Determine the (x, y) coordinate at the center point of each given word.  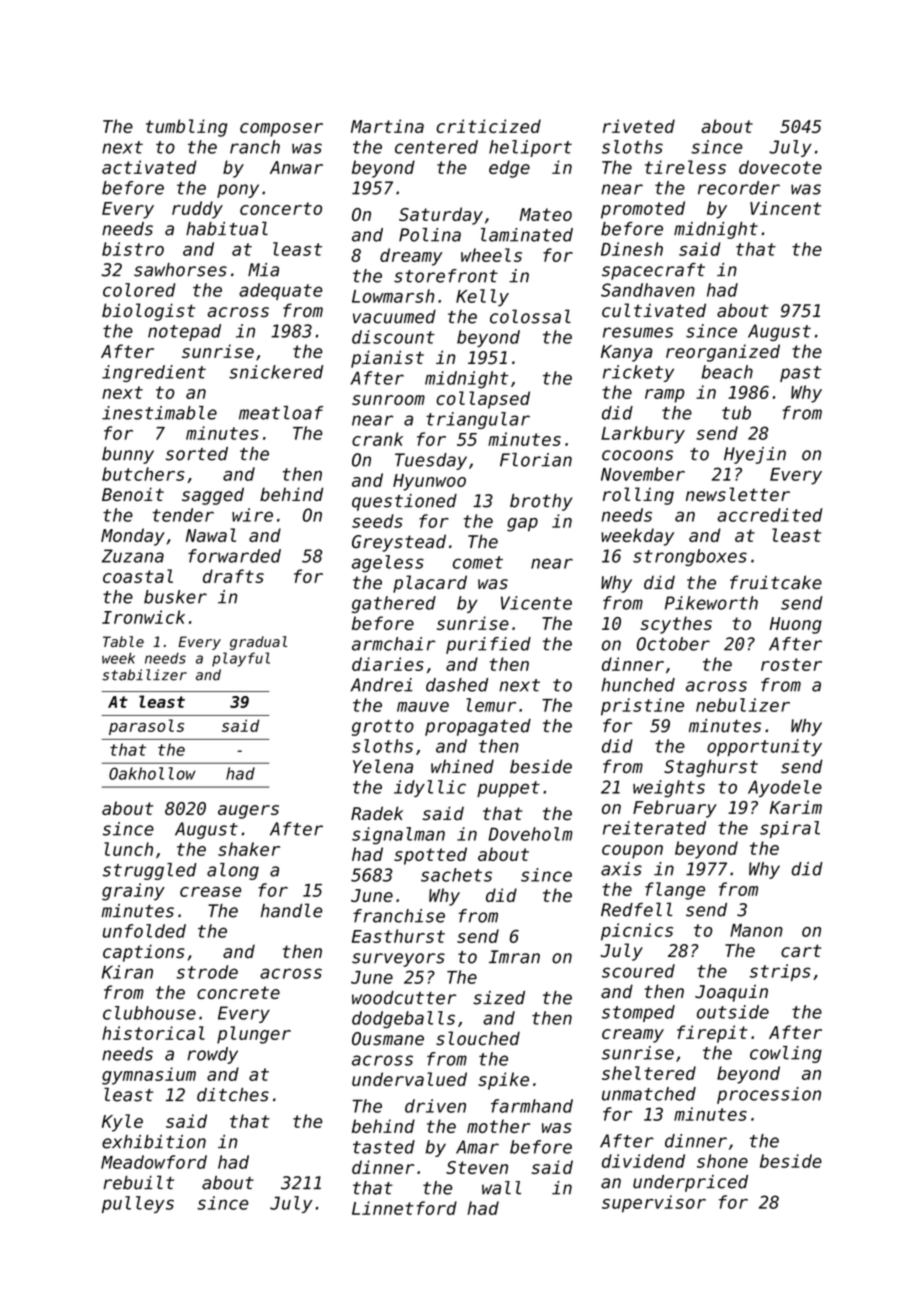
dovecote (780, 167)
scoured (638, 971)
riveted (639, 126)
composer (281, 130)
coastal (138, 576)
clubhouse (149, 1013)
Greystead (399, 543)
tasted (384, 1147)
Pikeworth (711, 603)
